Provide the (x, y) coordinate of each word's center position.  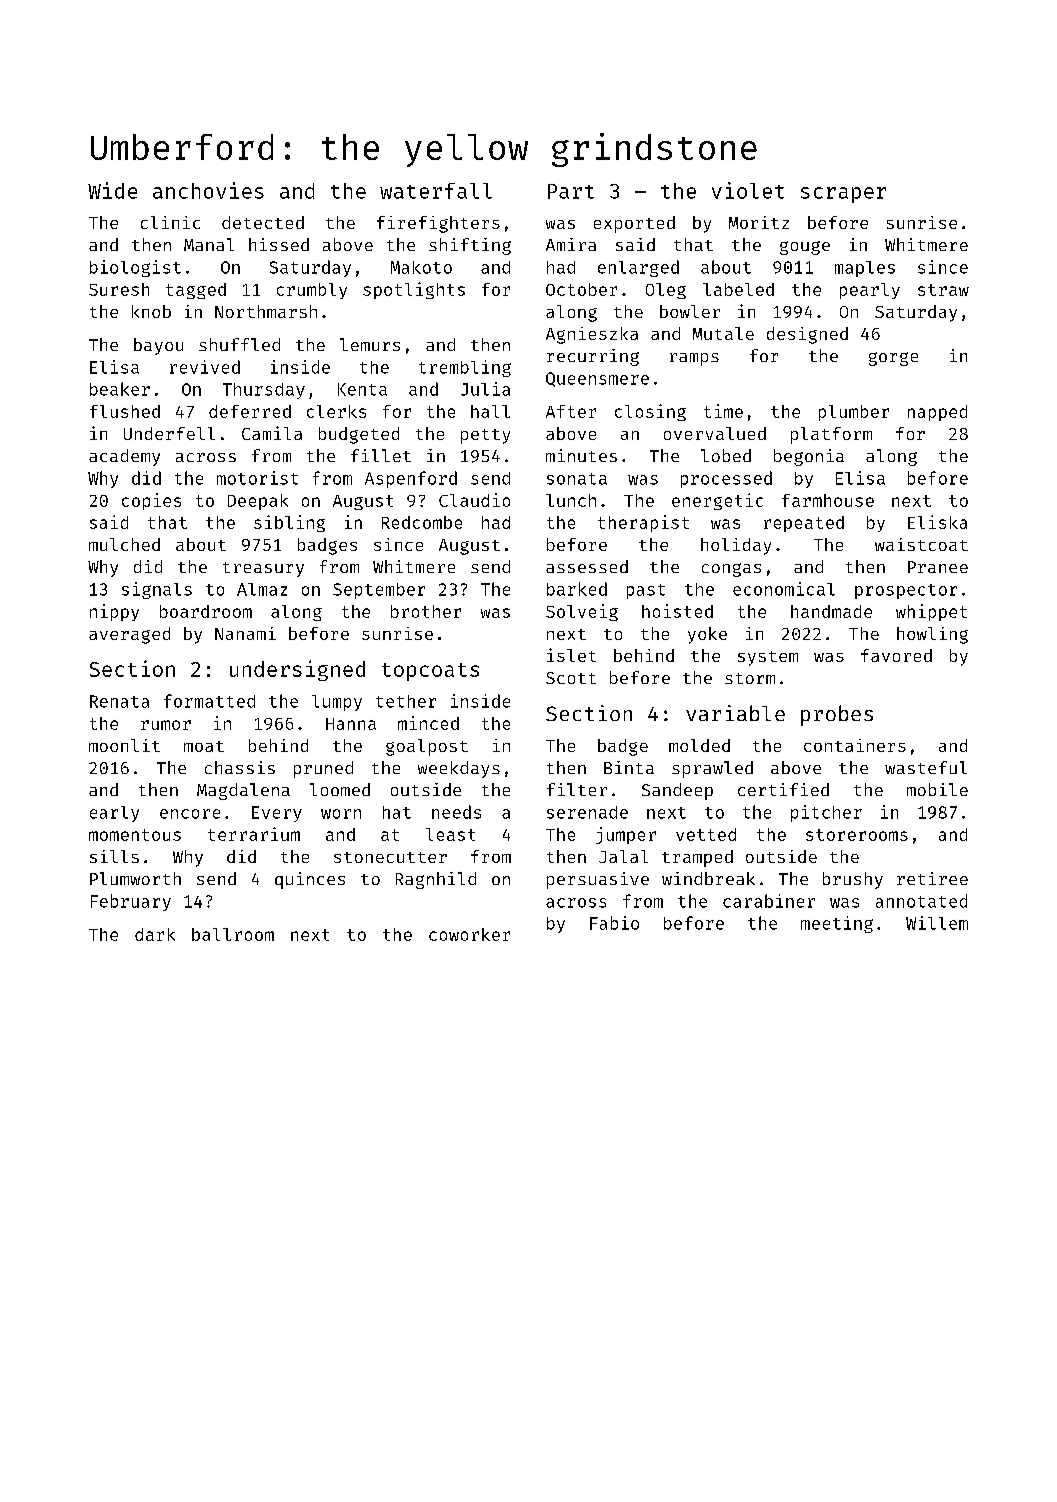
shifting (470, 246)
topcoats (430, 672)
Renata (119, 701)
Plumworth (135, 878)
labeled (738, 289)
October (581, 289)
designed (807, 335)
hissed (279, 244)
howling (932, 635)
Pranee (938, 567)
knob (151, 311)
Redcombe (422, 522)
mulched (124, 544)
